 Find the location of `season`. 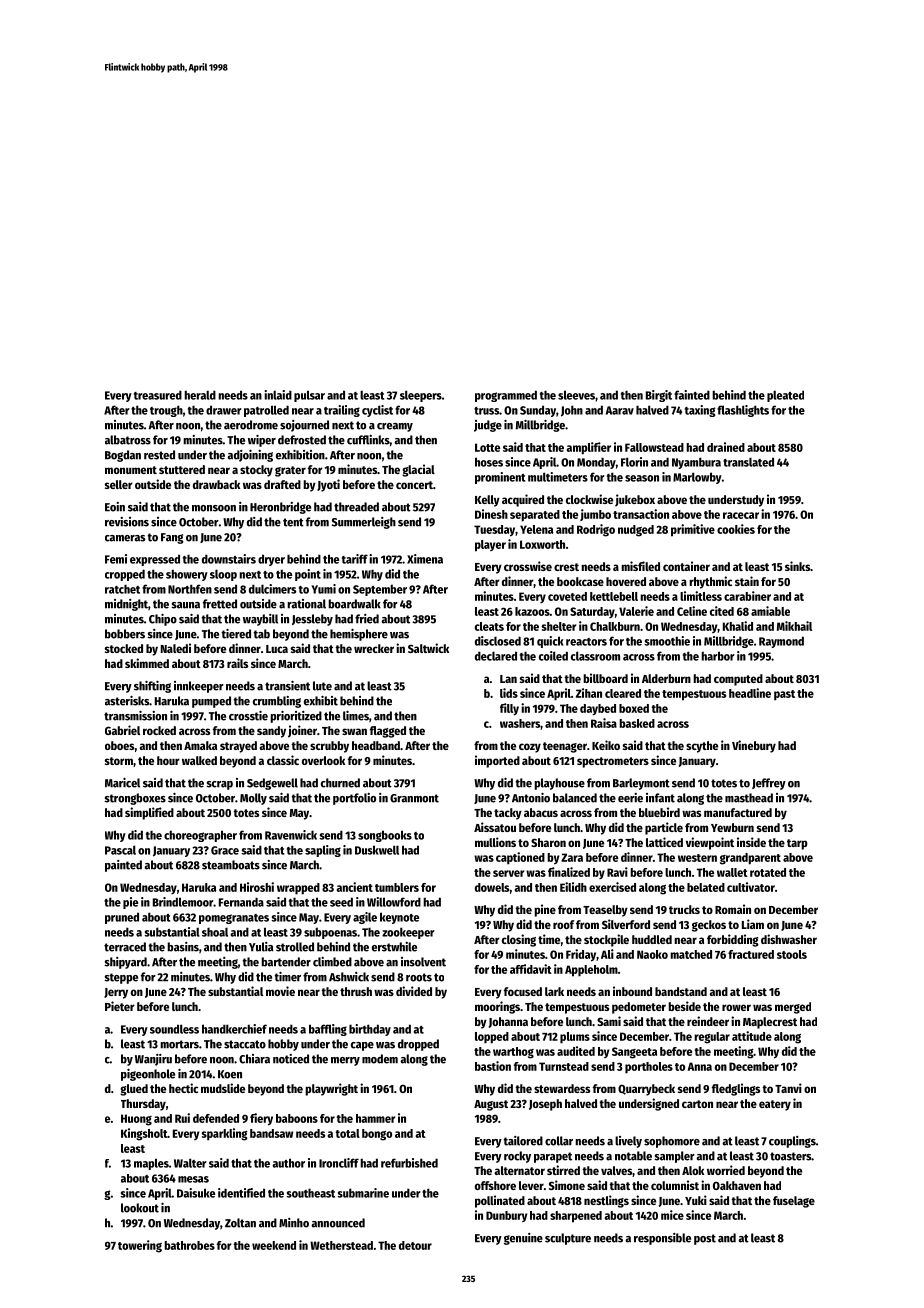

season is located at coordinates (642, 478).
